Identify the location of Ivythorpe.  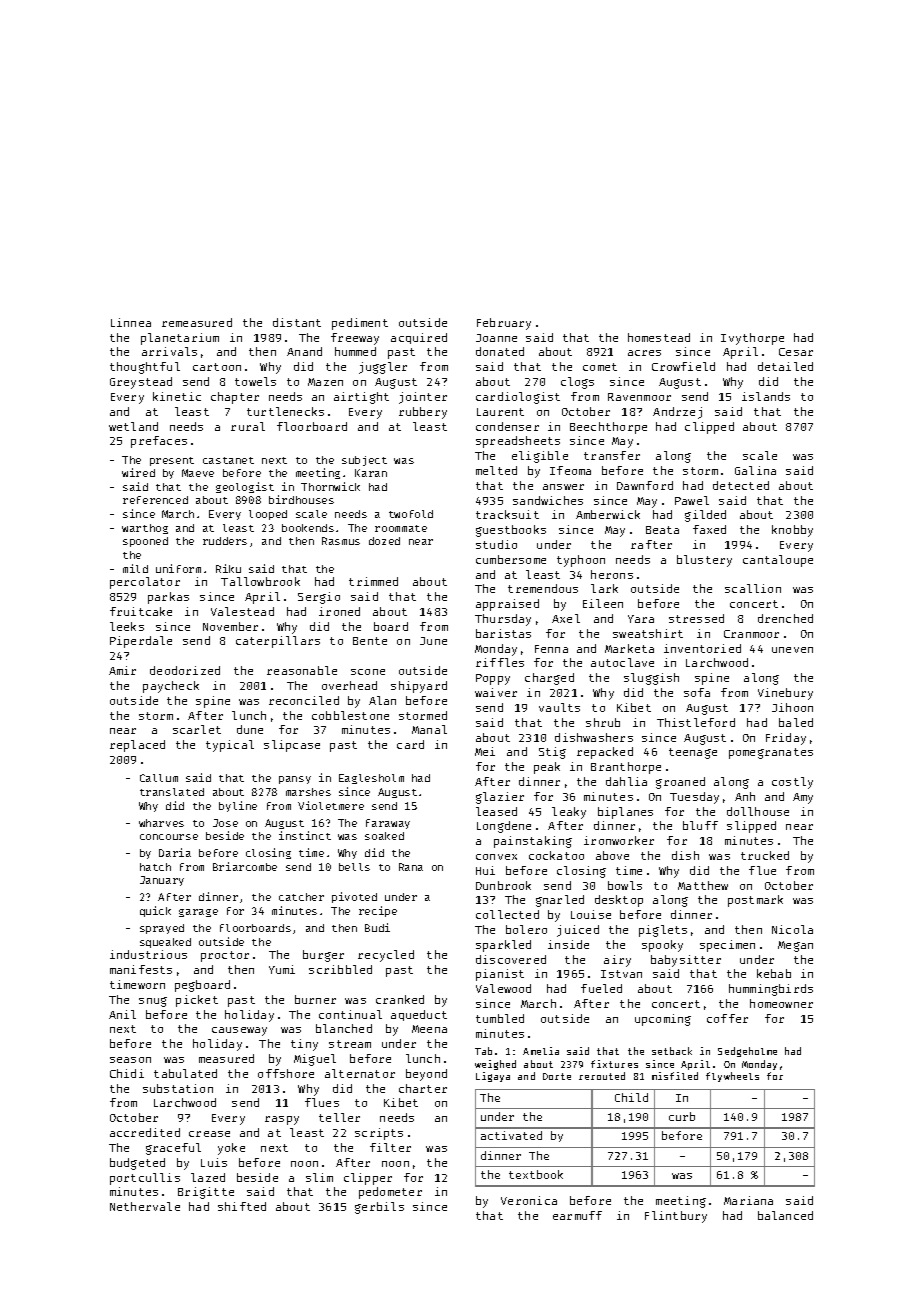
(752, 339).
